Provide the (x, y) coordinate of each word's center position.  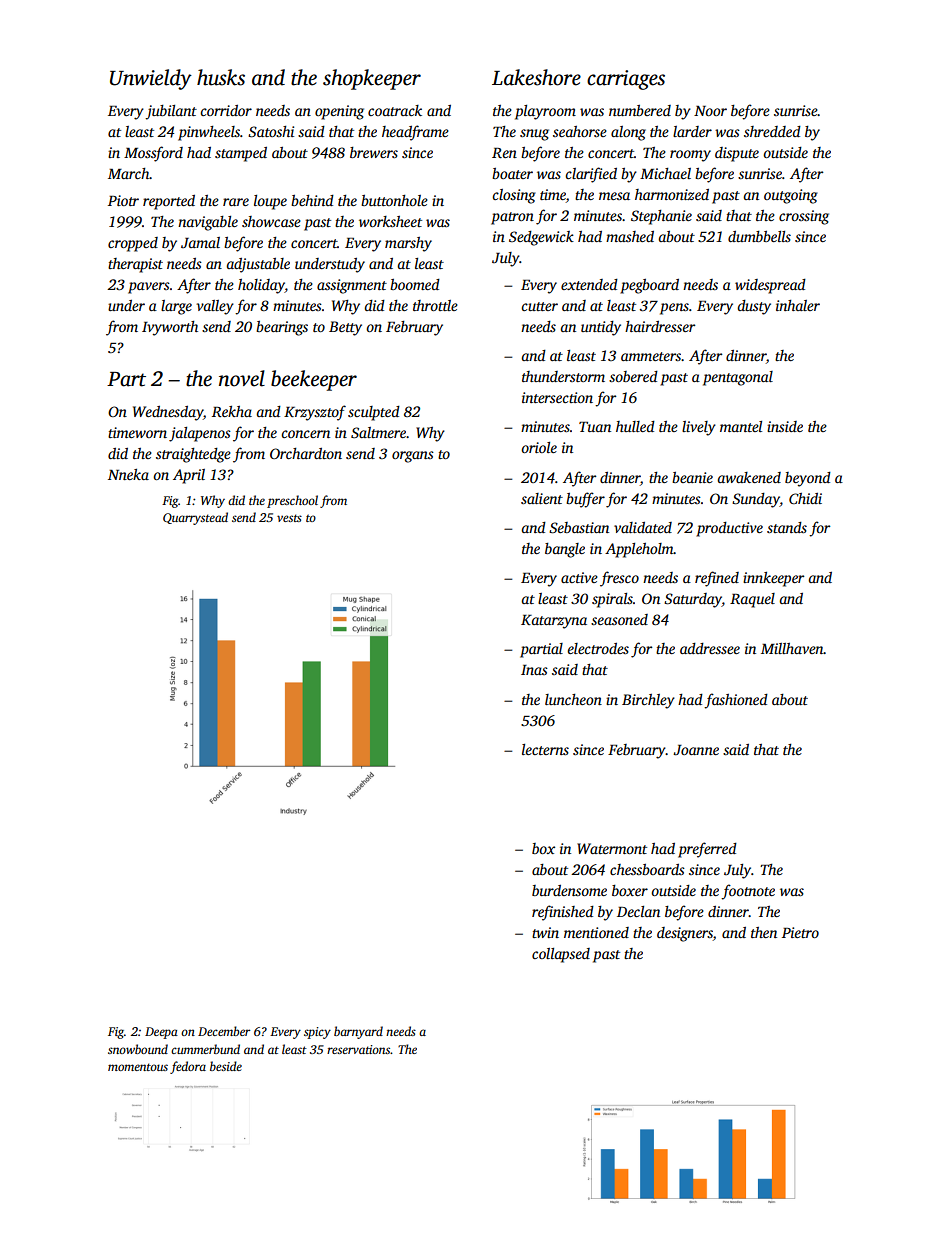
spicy (317, 1033)
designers (685, 934)
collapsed (561, 955)
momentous (138, 1067)
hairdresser (660, 326)
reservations (358, 1049)
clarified (591, 175)
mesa (614, 196)
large (176, 307)
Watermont (612, 848)
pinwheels (209, 133)
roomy (690, 156)
